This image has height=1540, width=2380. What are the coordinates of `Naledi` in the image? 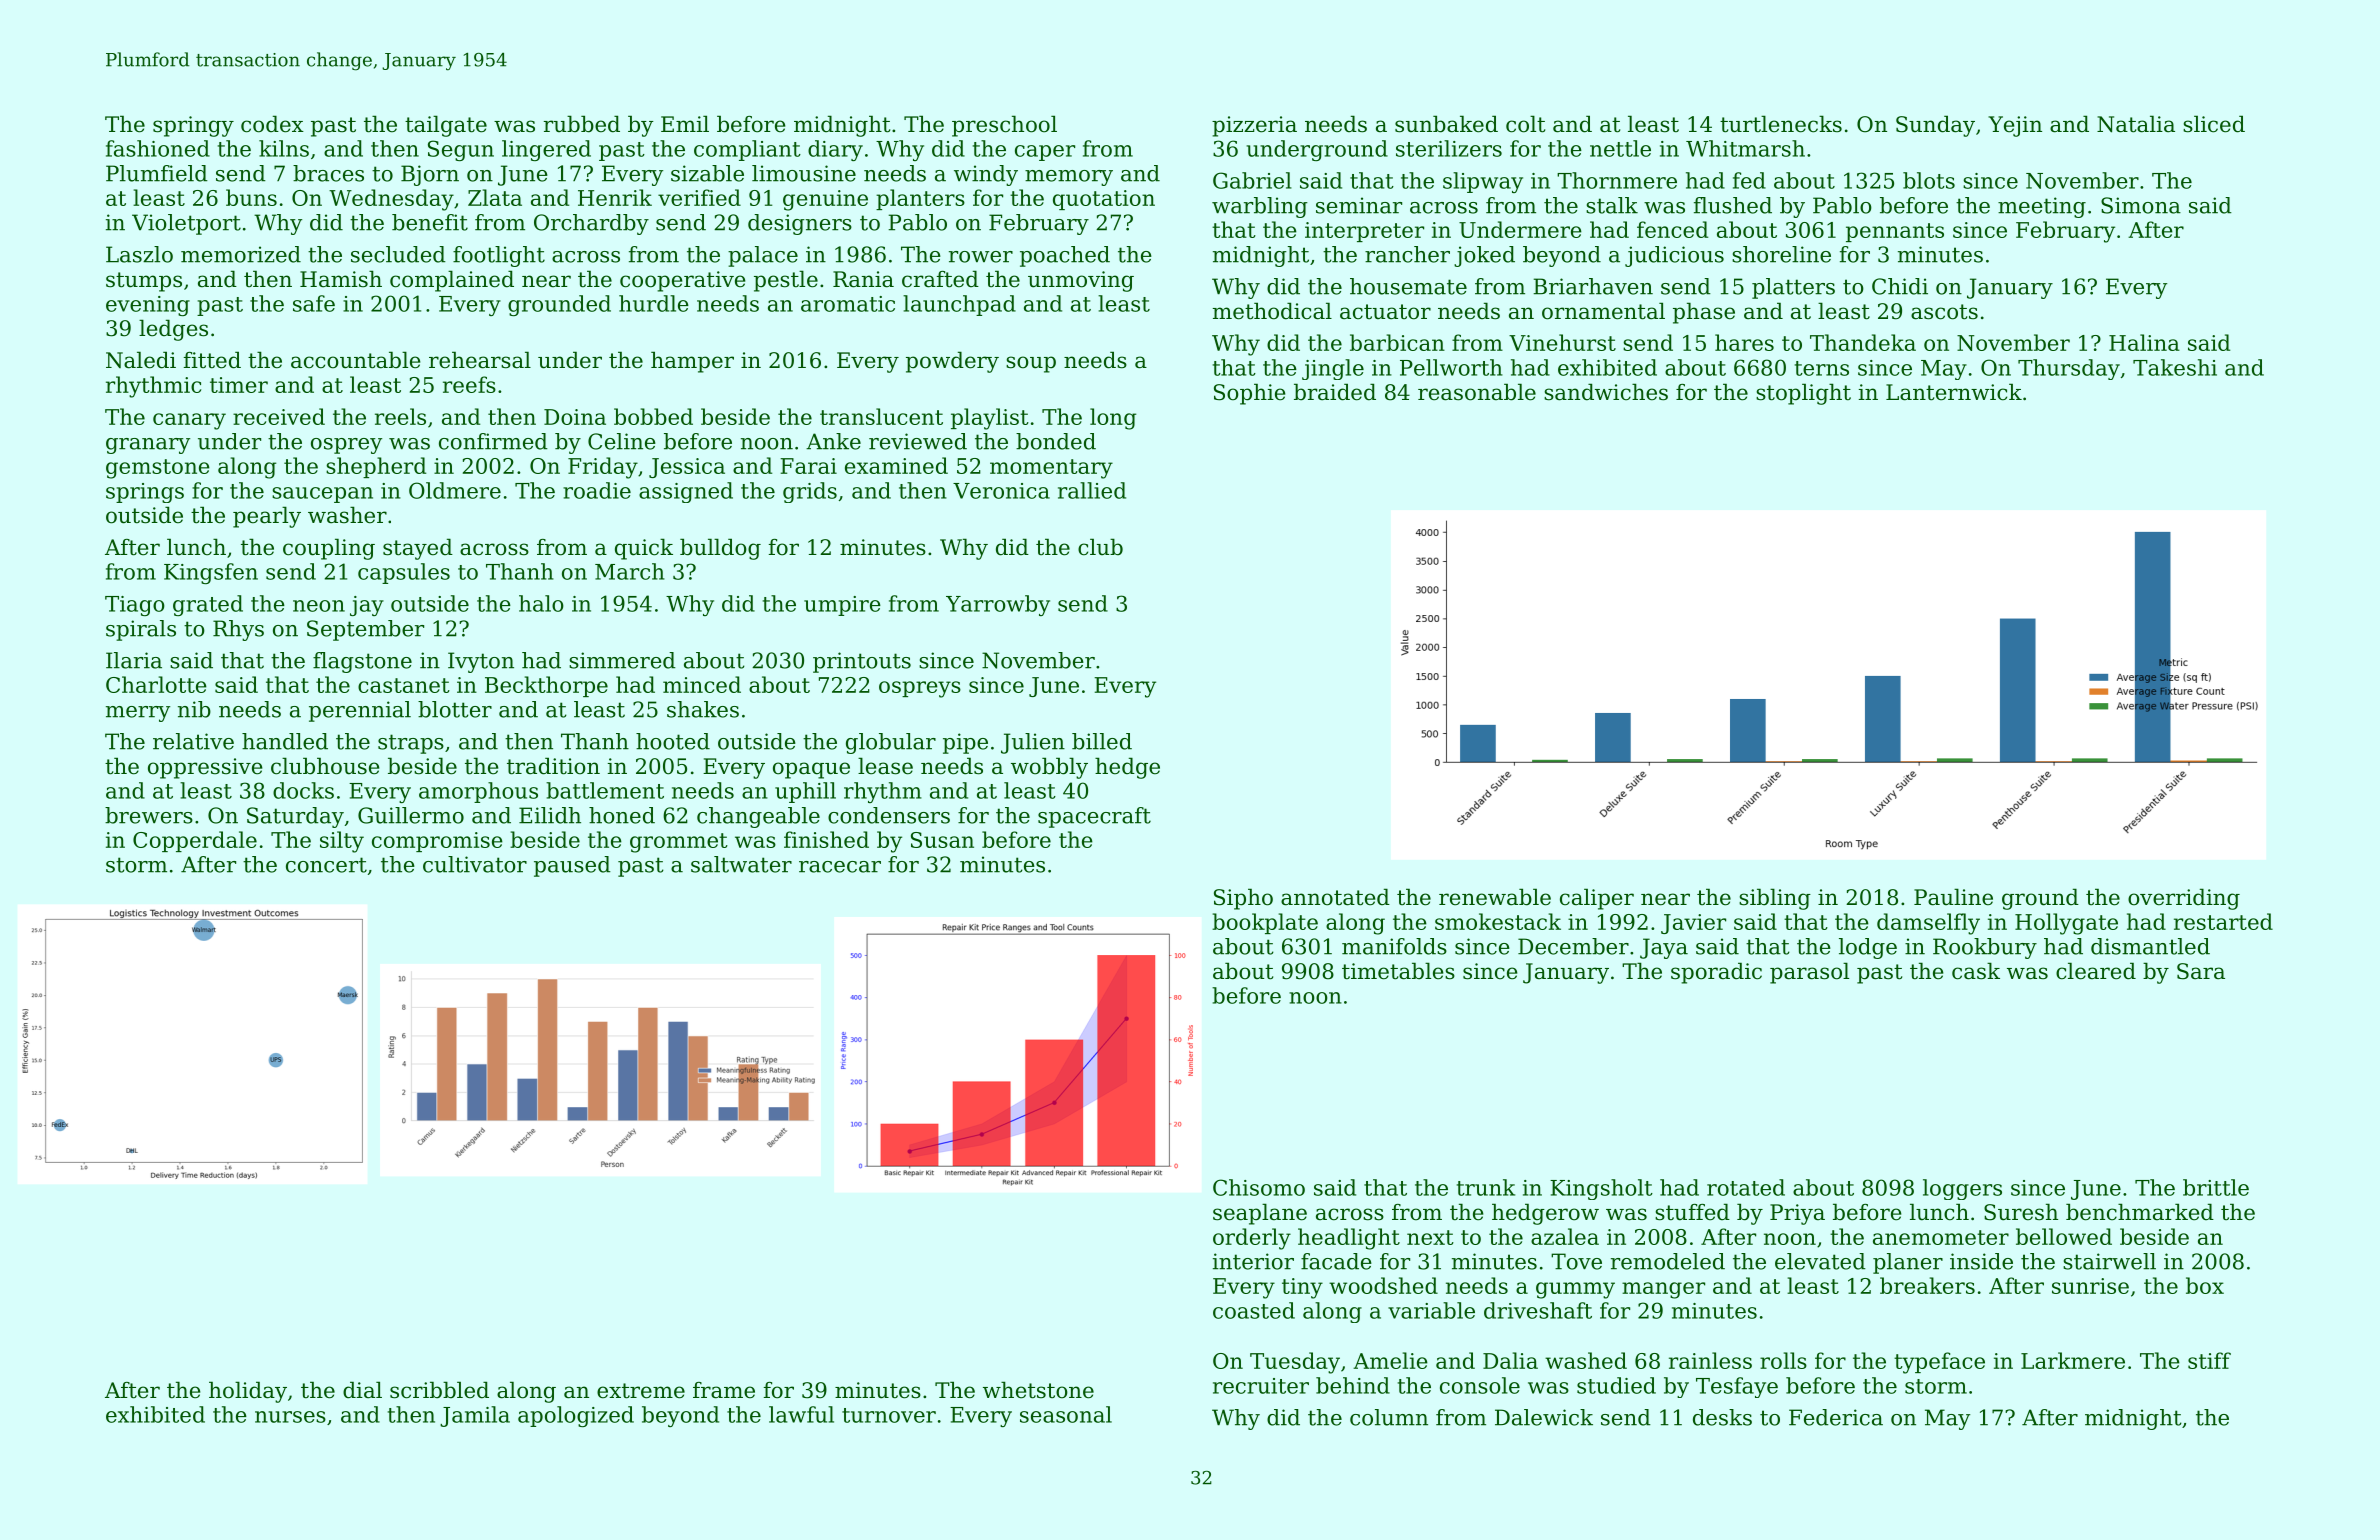 It's located at (141, 360).
